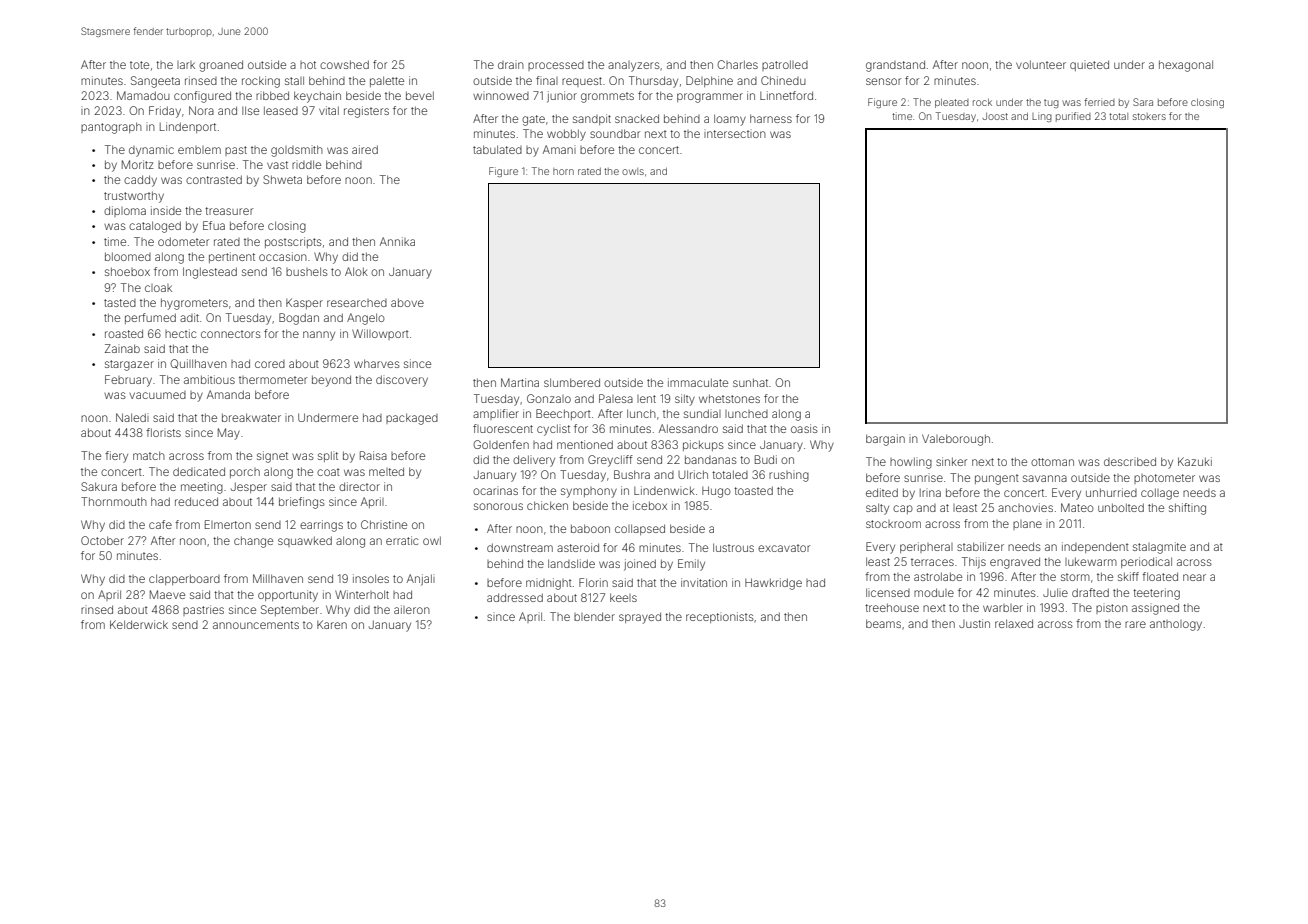  What do you see at coordinates (251, 417) in the screenshot?
I see `breakwater` at bounding box center [251, 417].
